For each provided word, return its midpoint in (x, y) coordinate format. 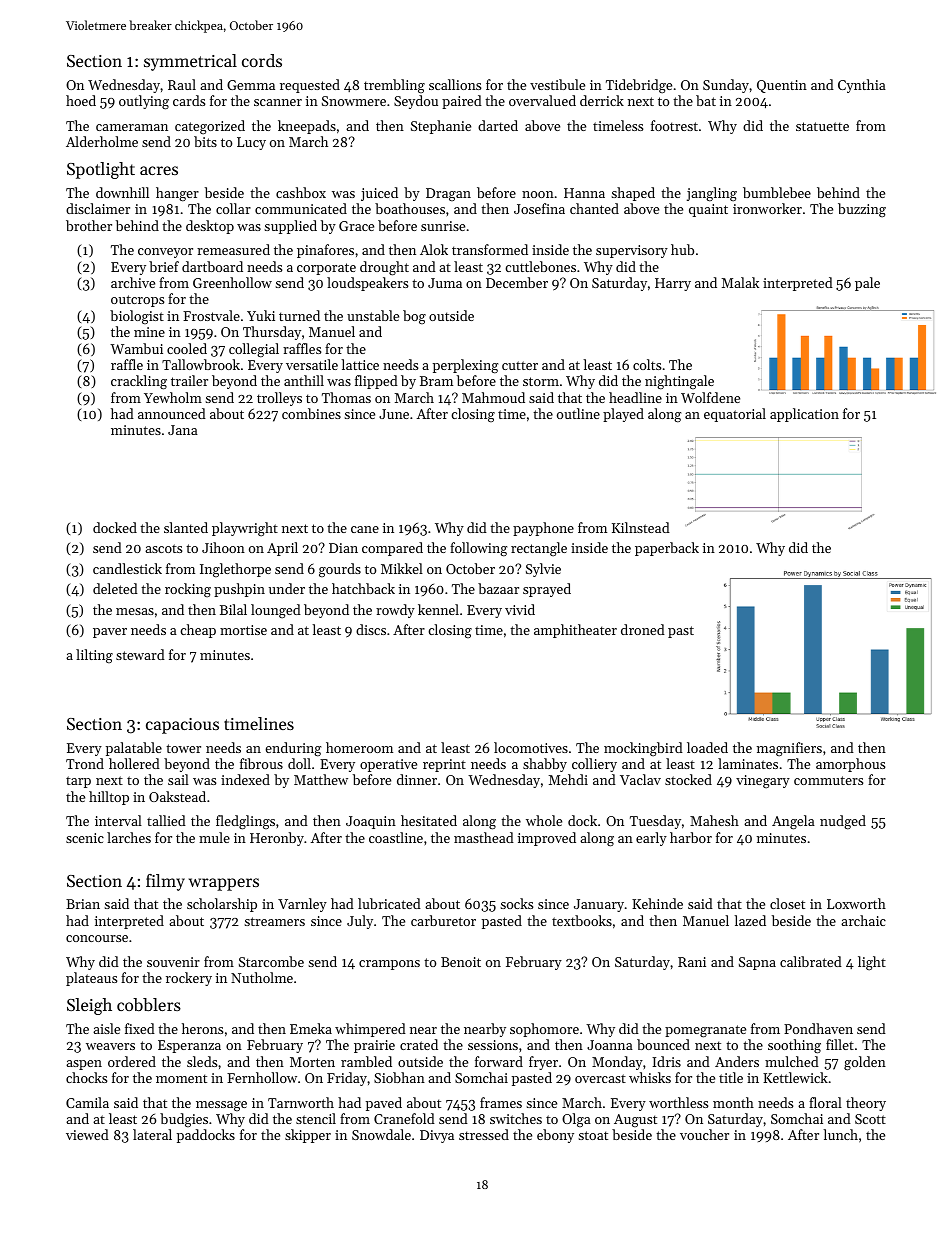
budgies (184, 1120)
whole (544, 820)
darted (498, 125)
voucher (704, 1134)
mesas (135, 611)
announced (172, 413)
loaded (707, 747)
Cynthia (862, 86)
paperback (667, 549)
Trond (85, 763)
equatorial (735, 415)
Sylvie (543, 570)
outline (578, 413)
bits (205, 141)
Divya (437, 1136)
